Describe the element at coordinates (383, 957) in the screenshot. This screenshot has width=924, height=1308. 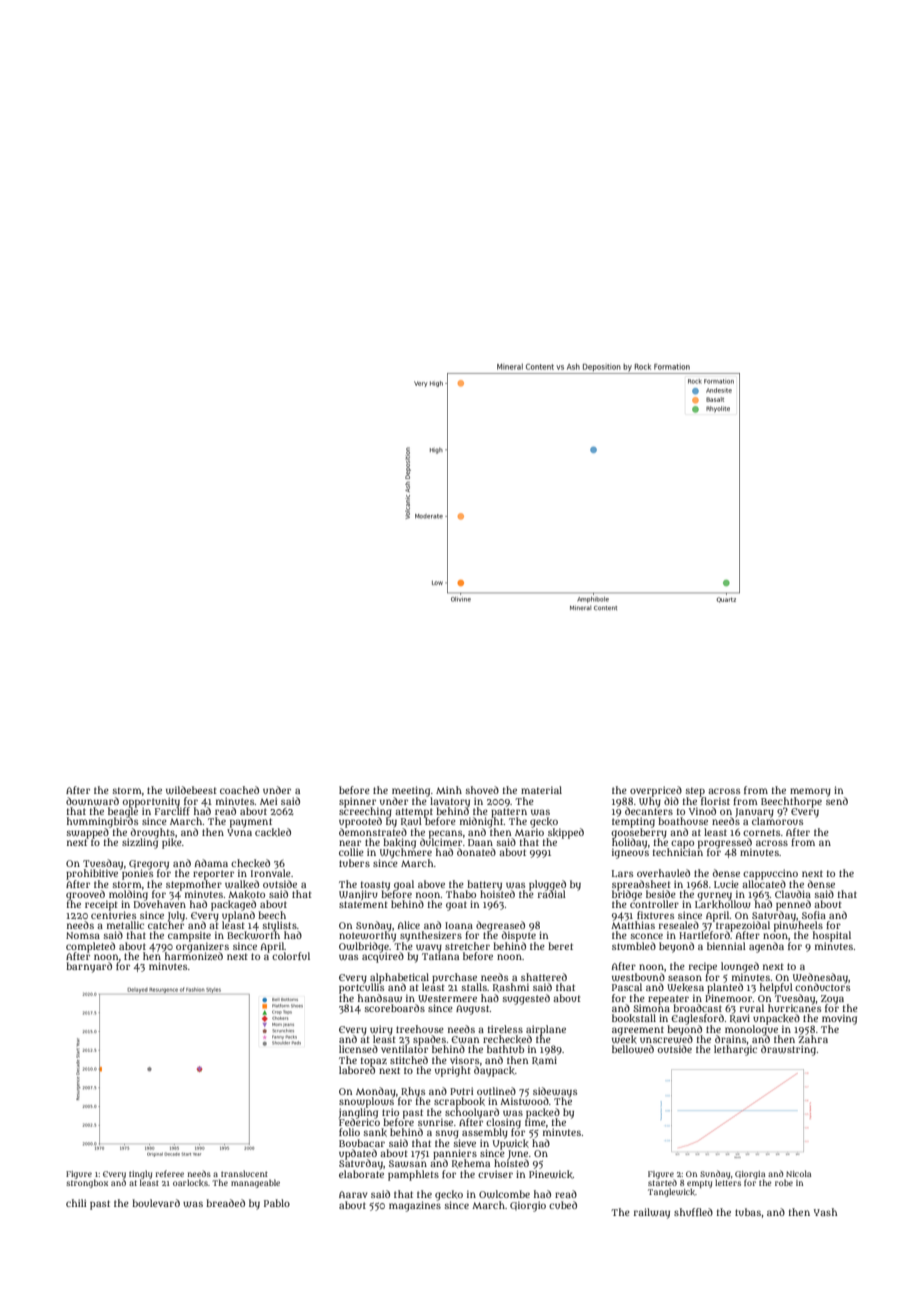
I see `acquired` at that location.
